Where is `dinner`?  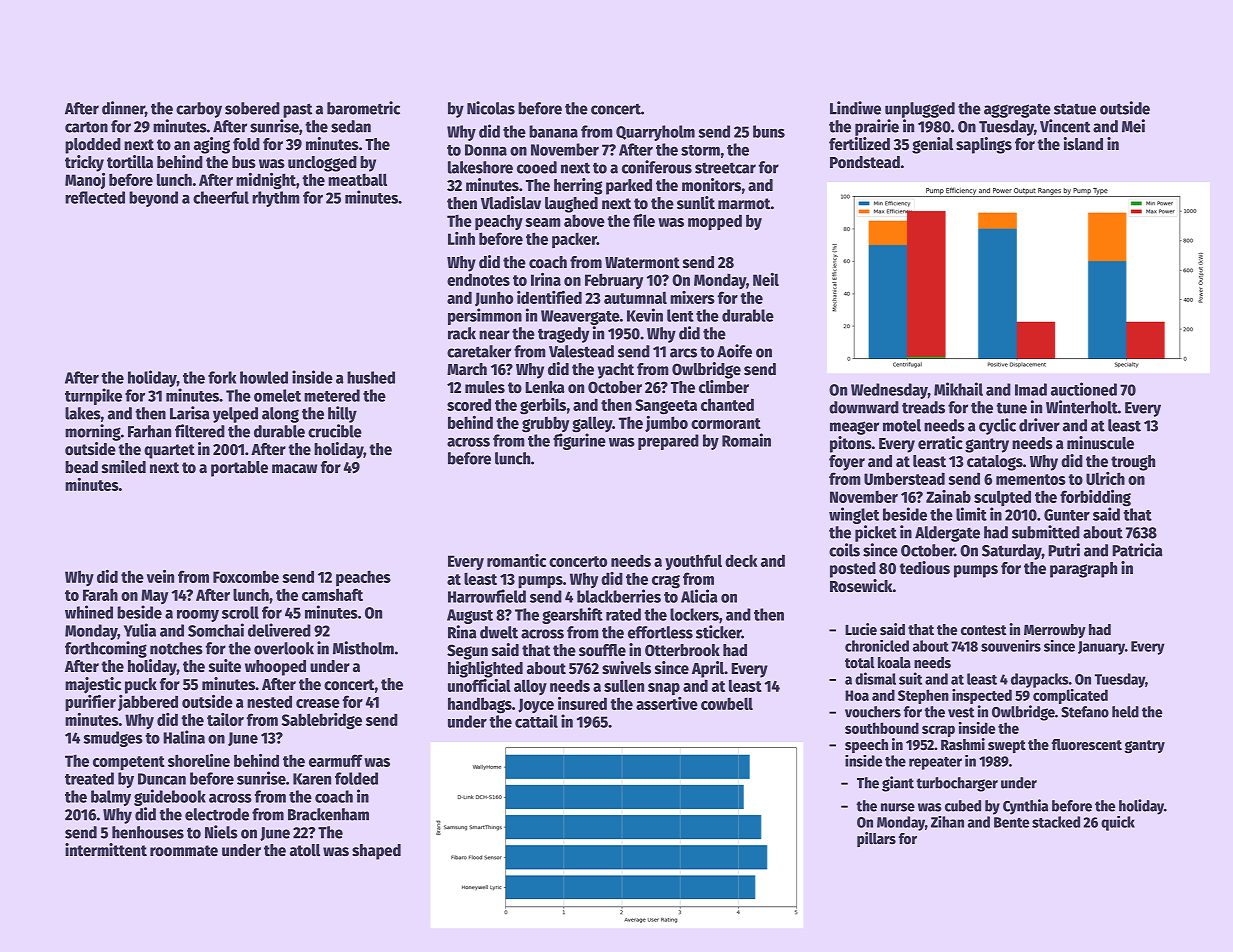 dinner is located at coordinates (123, 108).
